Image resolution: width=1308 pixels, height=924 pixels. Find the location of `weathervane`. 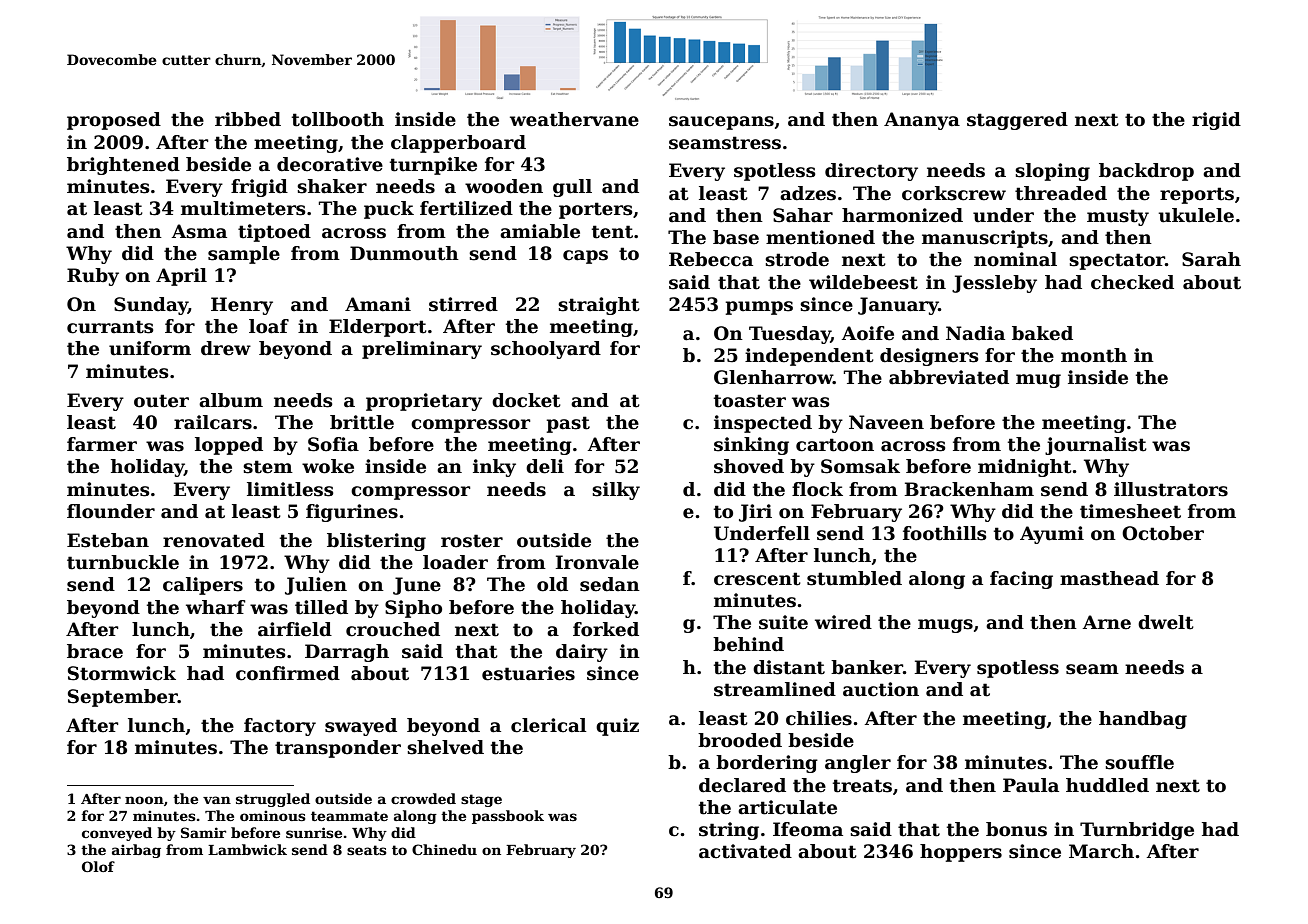

weathervane is located at coordinates (574, 119).
